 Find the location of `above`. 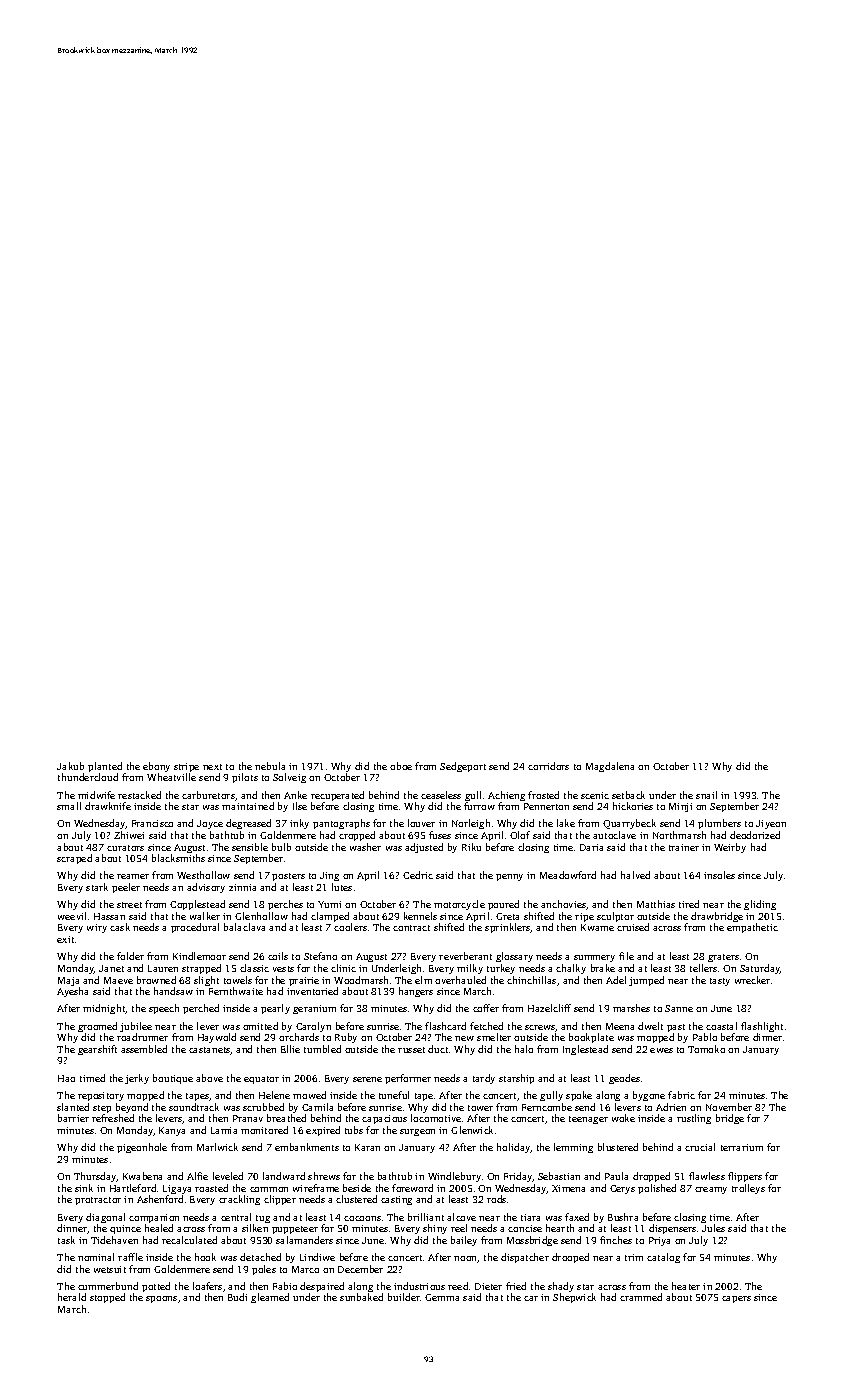

above is located at coordinates (209, 1078).
